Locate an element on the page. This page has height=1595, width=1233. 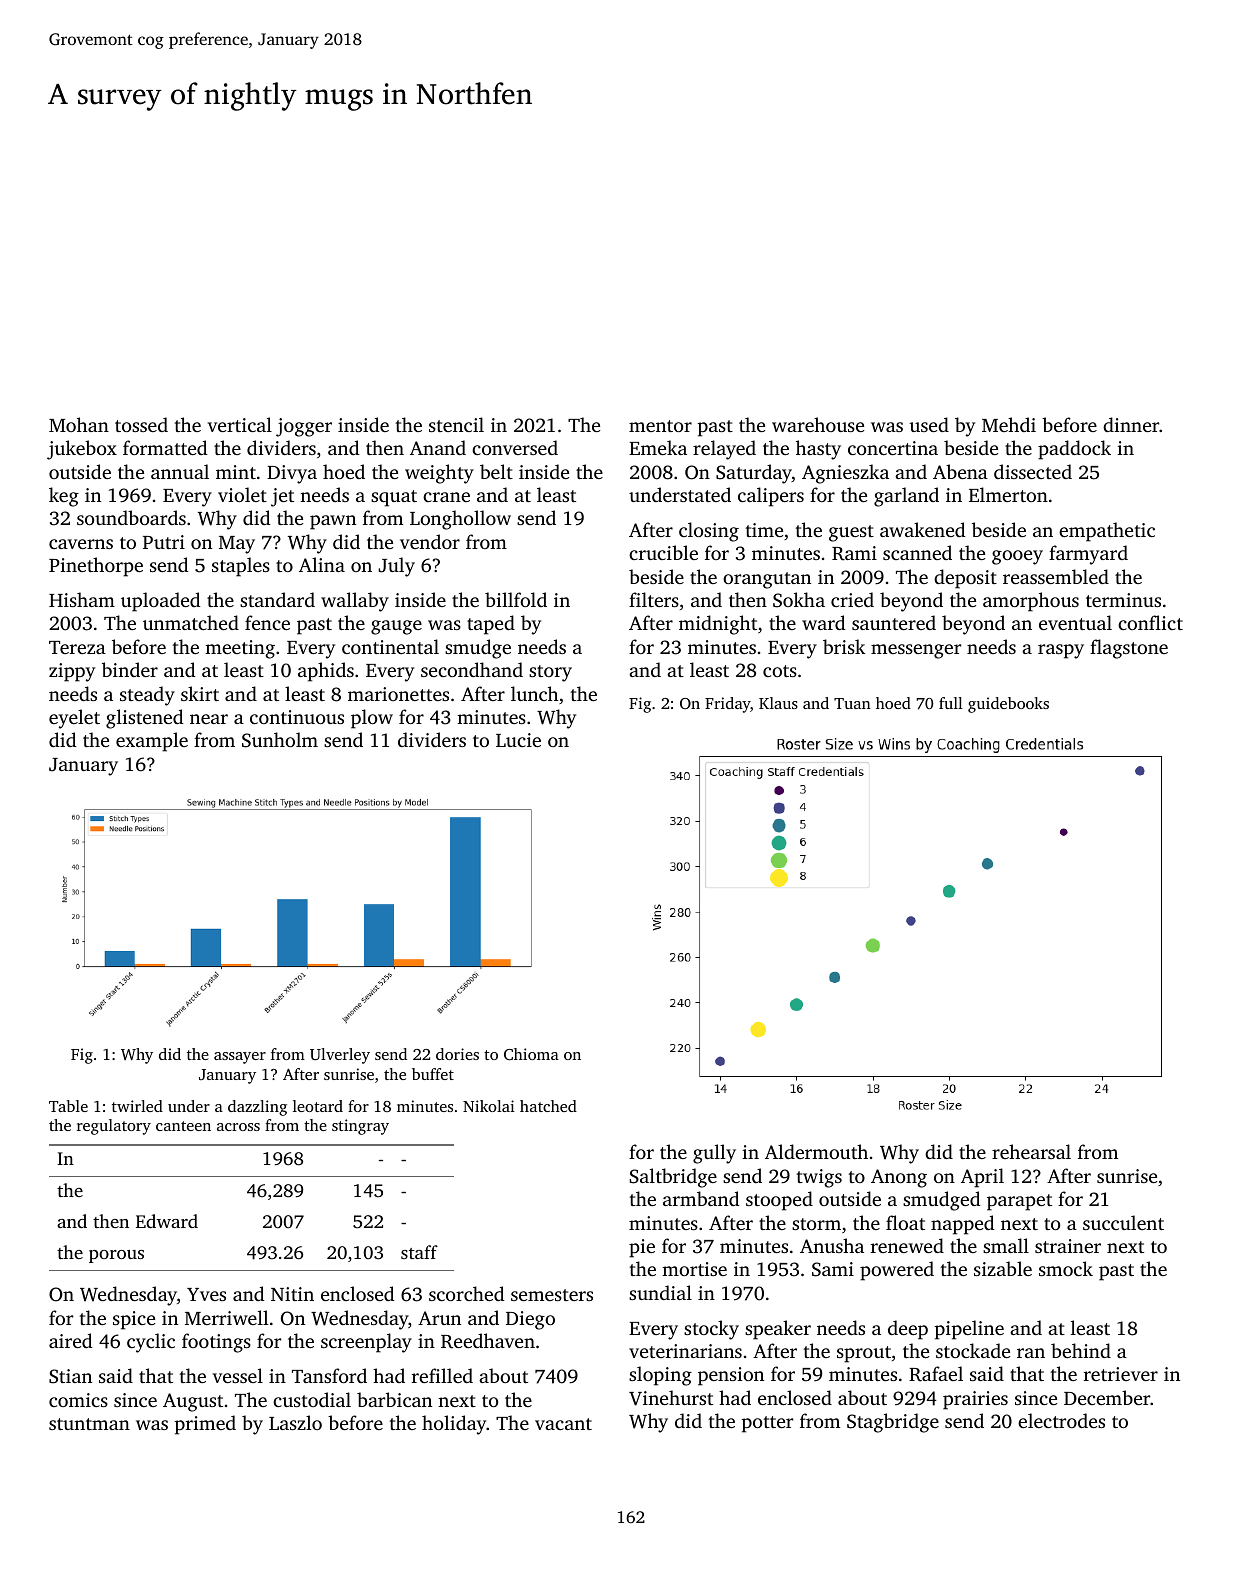
time is located at coordinates (764, 530).
